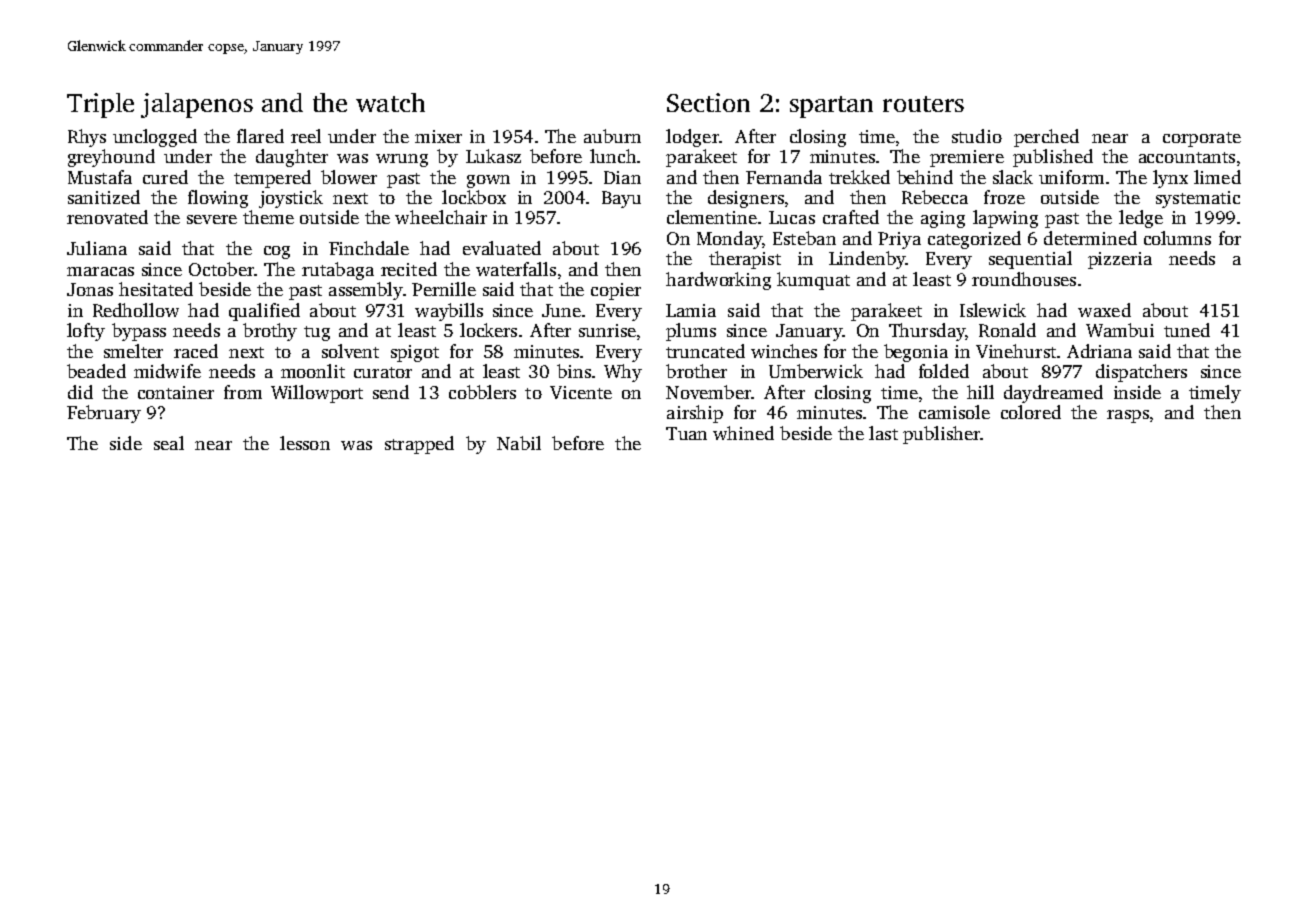 The image size is (1308, 924). What do you see at coordinates (923, 104) in the image?
I see `routers` at bounding box center [923, 104].
